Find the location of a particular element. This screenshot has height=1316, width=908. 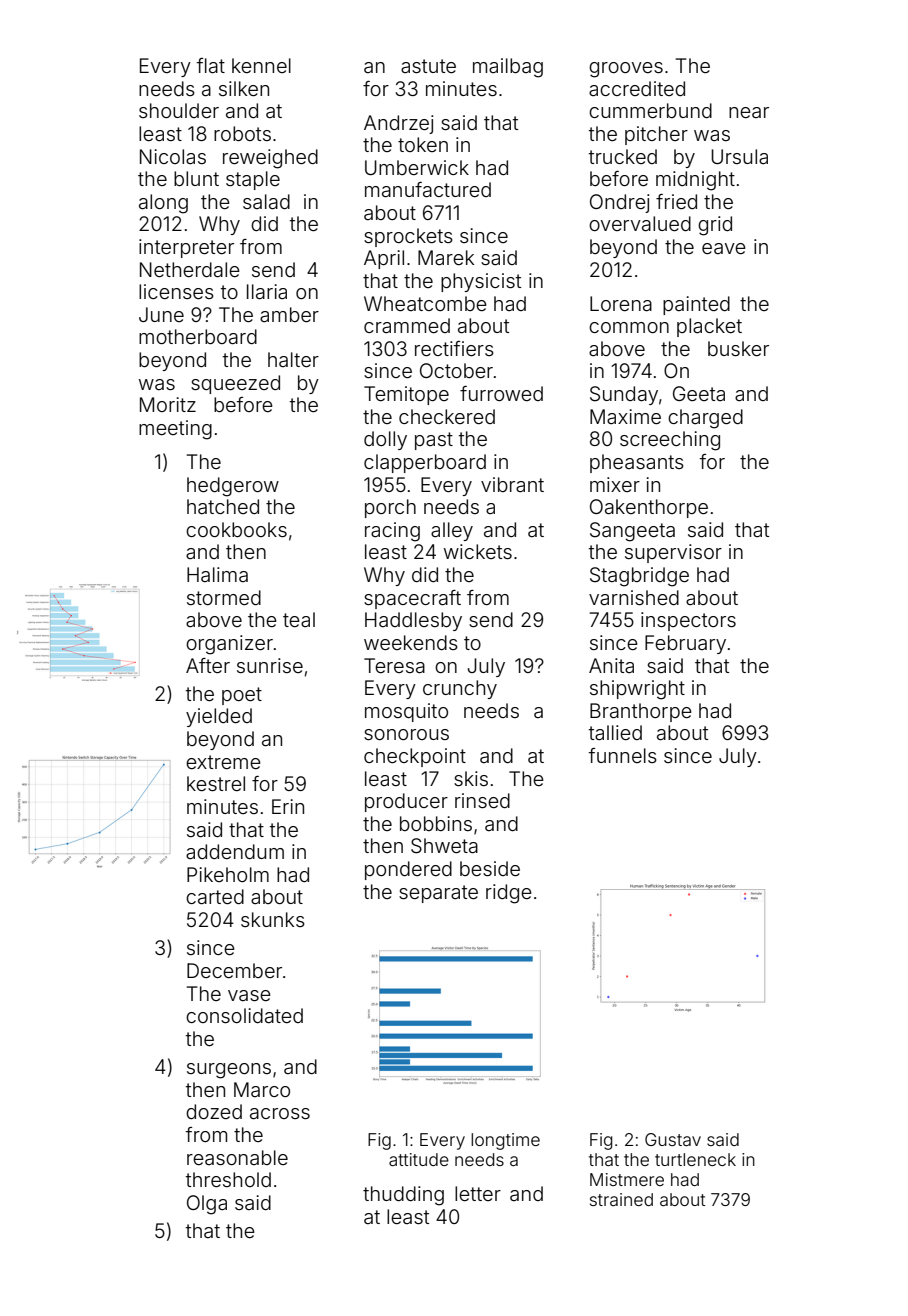

supervisor is located at coordinates (673, 553).
